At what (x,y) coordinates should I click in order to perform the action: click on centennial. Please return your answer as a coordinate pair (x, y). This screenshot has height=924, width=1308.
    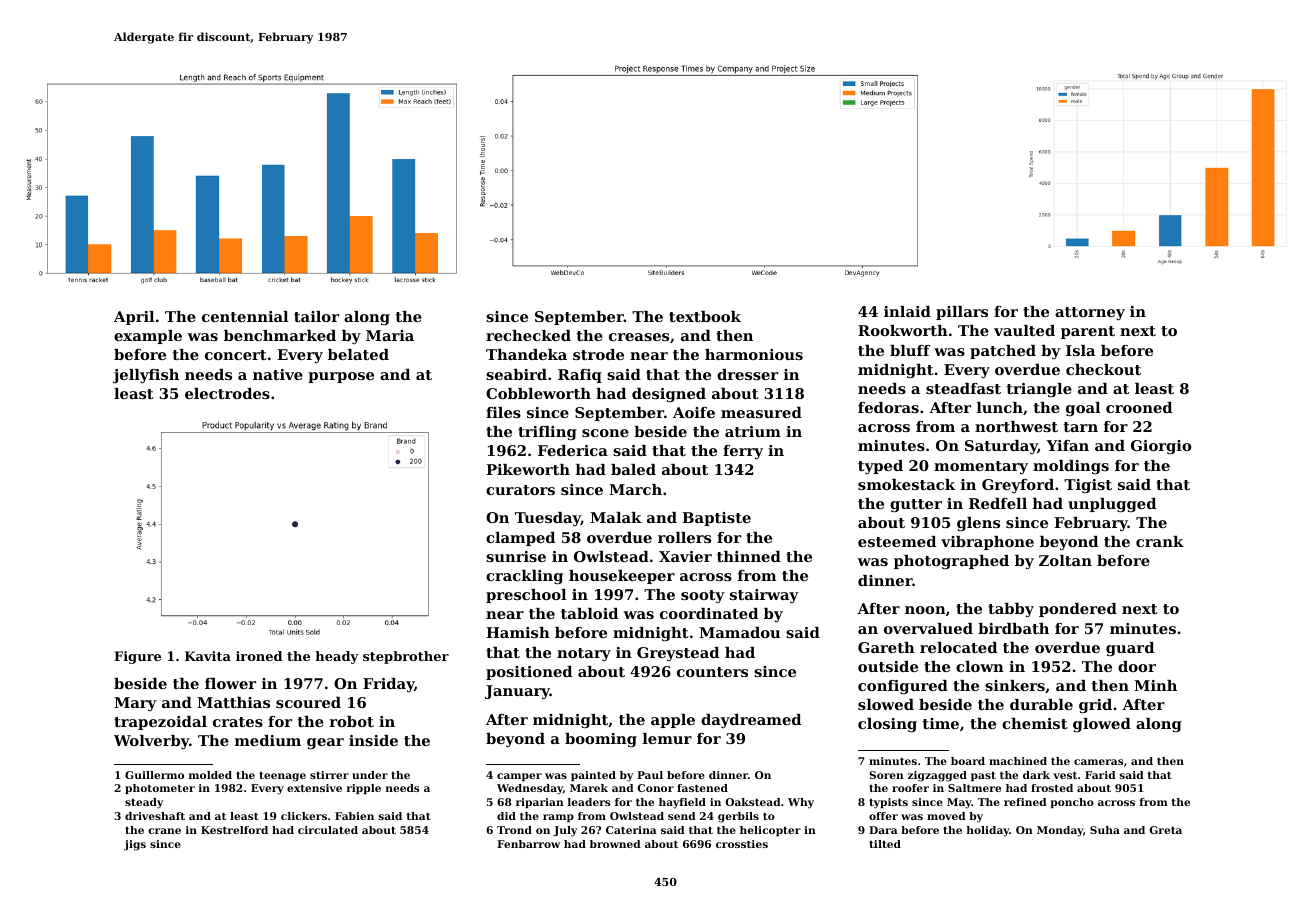
    Looking at the image, I should click on (245, 316).
